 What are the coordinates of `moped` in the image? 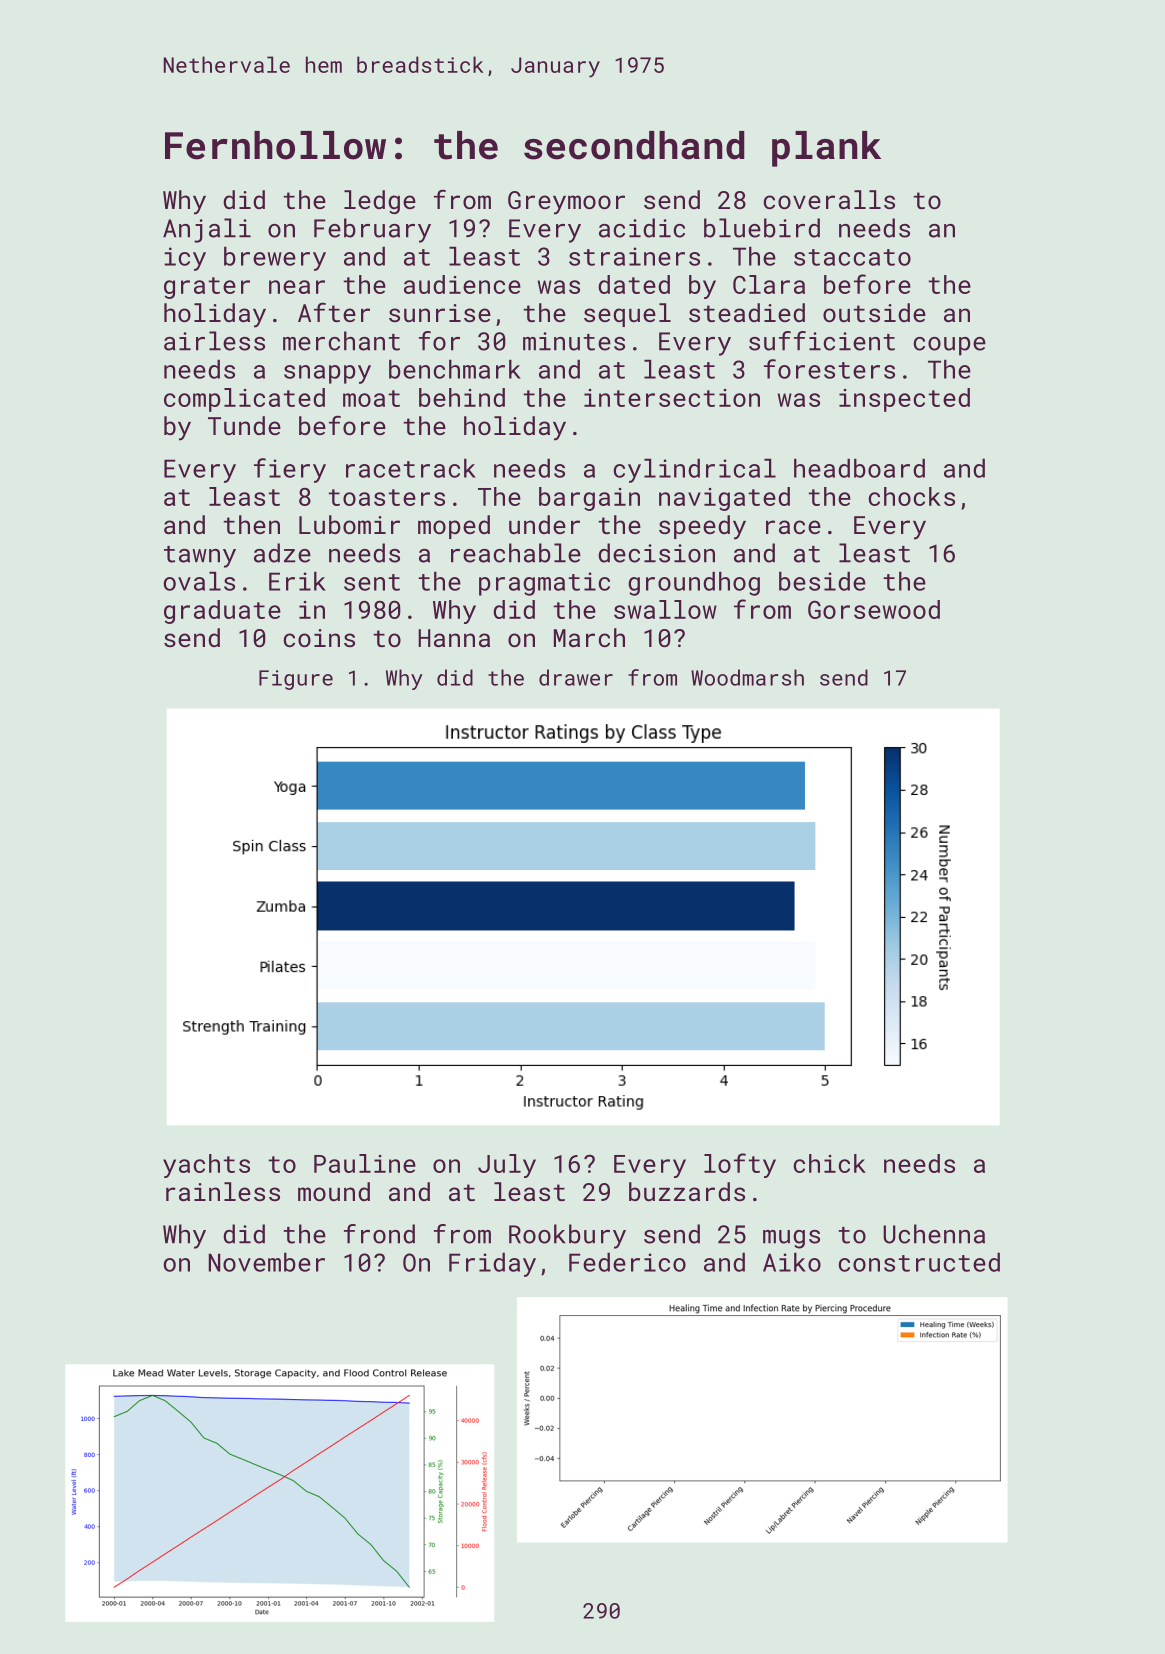 It's located at (454, 527).
